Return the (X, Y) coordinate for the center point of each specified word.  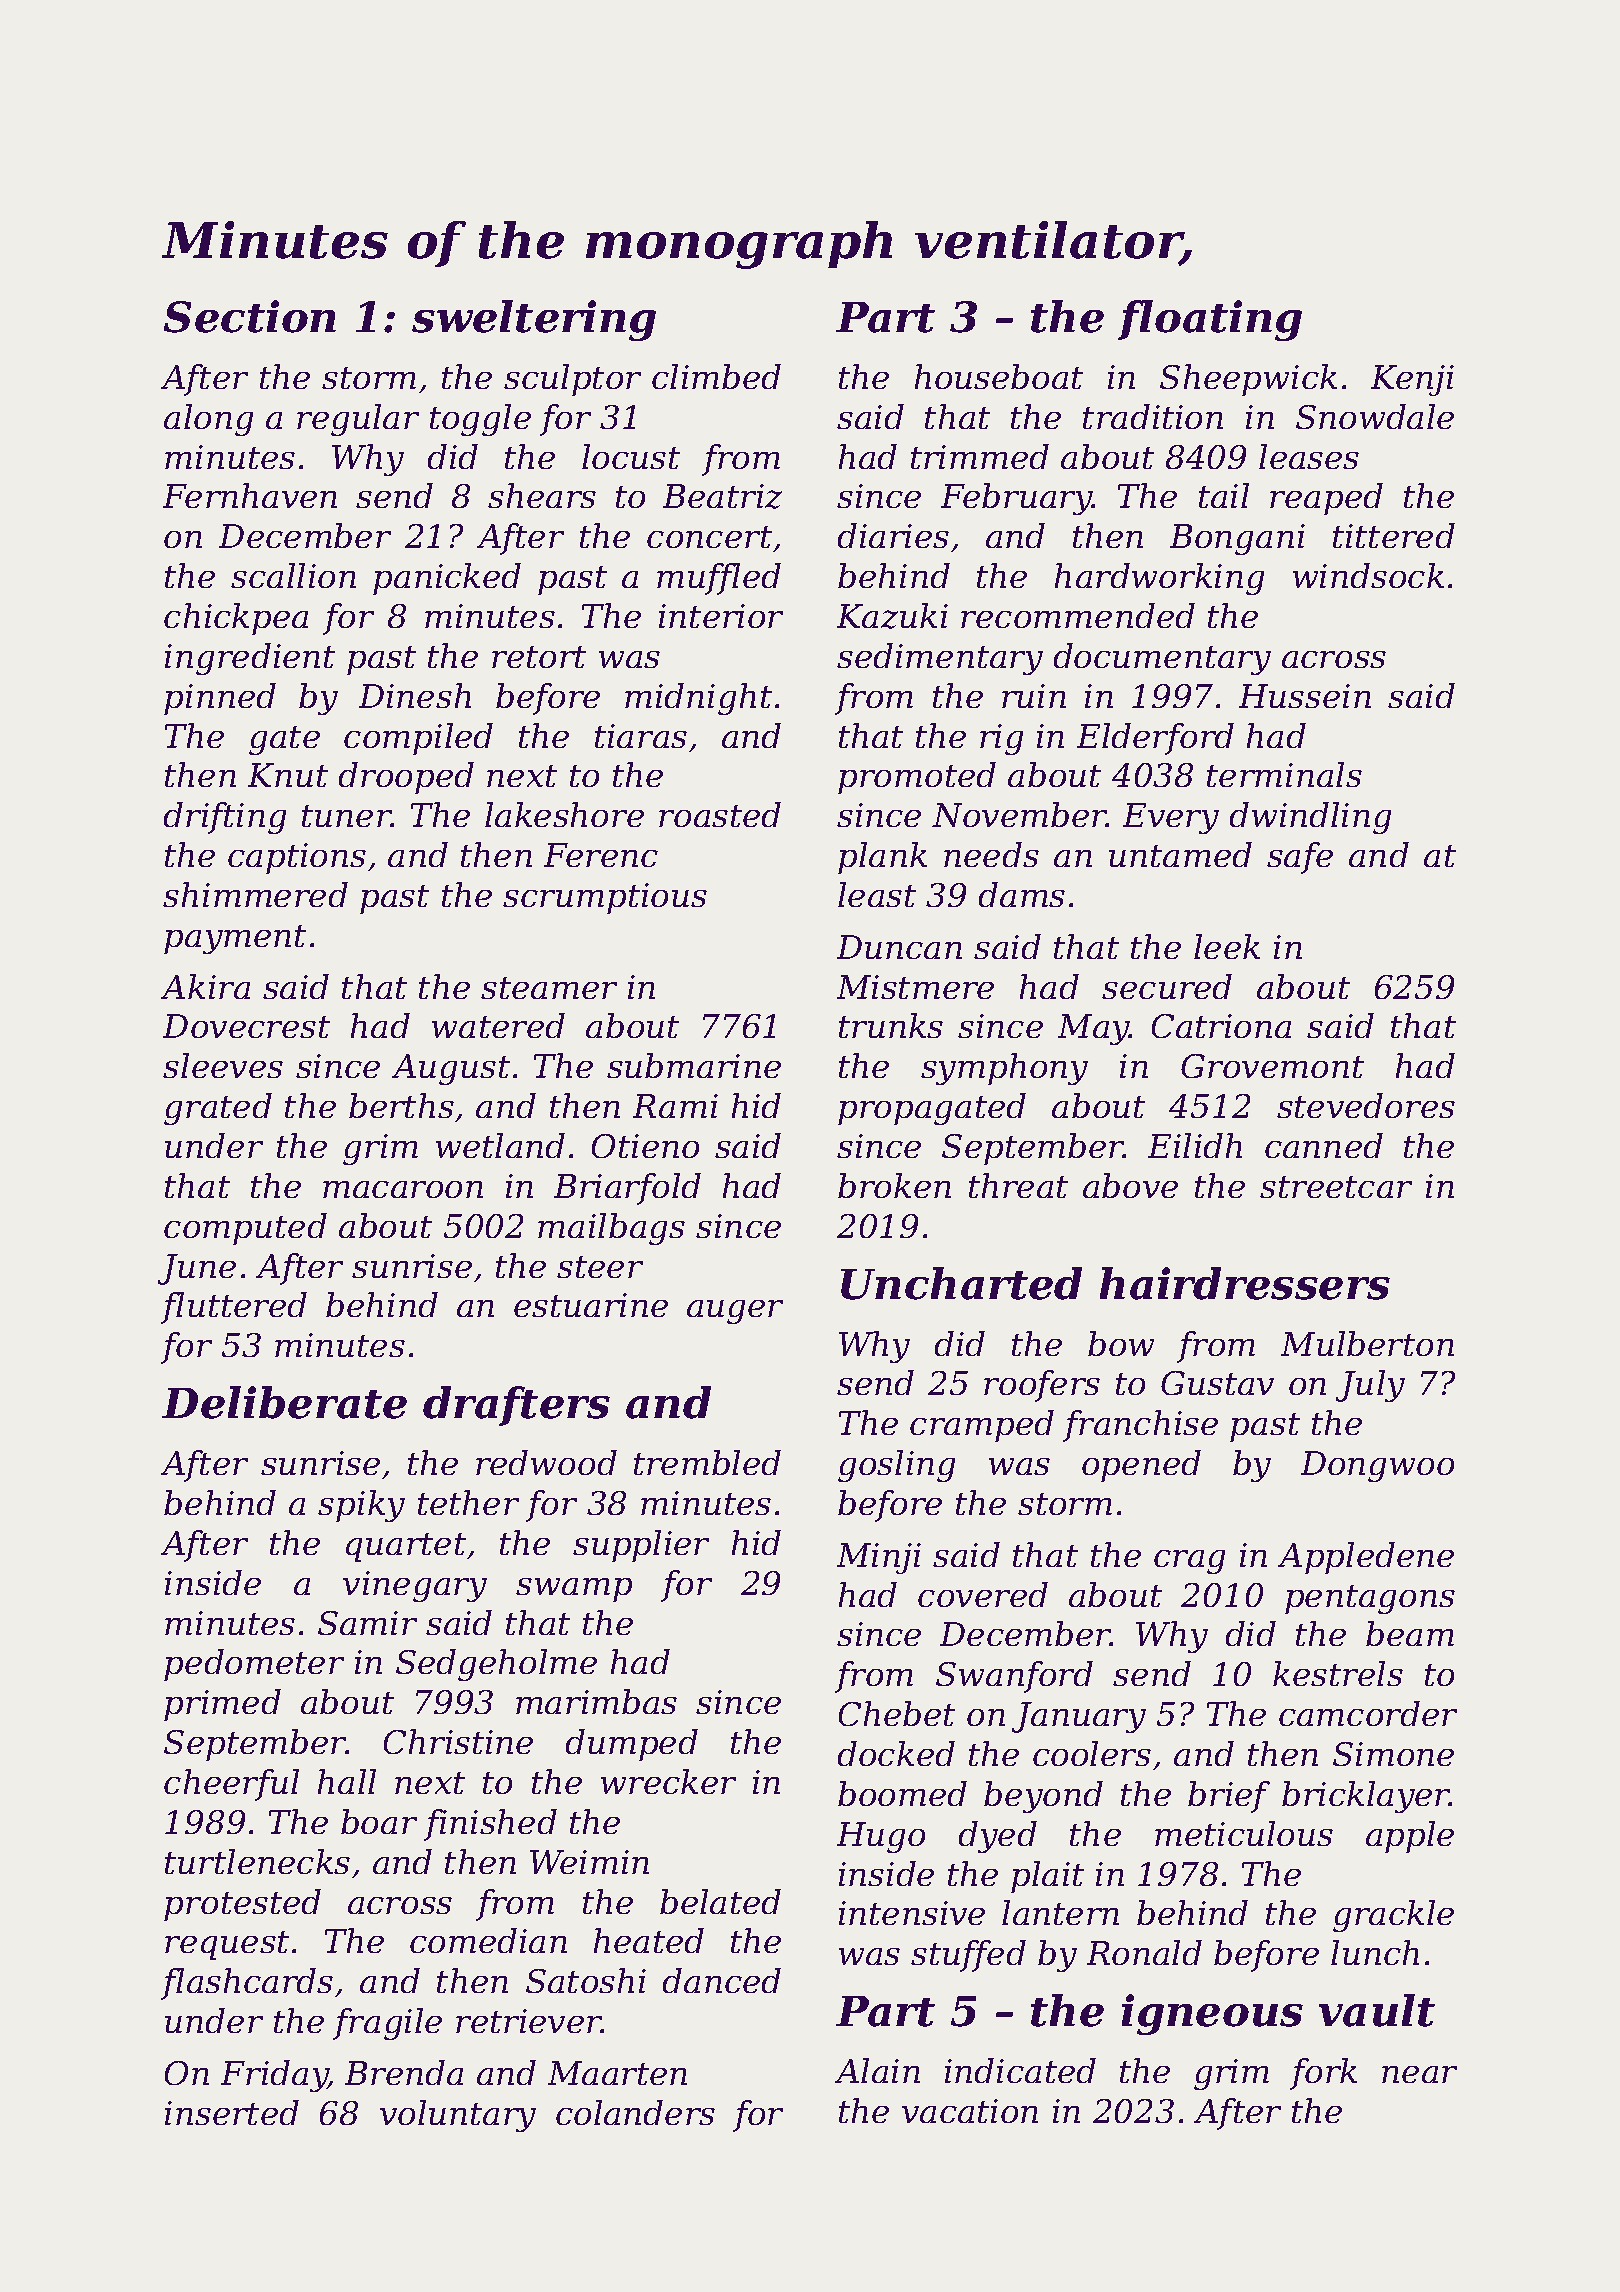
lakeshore (564, 814)
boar (379, 1821)
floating (1210, 320)
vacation (970, 2111)
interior (721, 616)
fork (1323, 2074)
